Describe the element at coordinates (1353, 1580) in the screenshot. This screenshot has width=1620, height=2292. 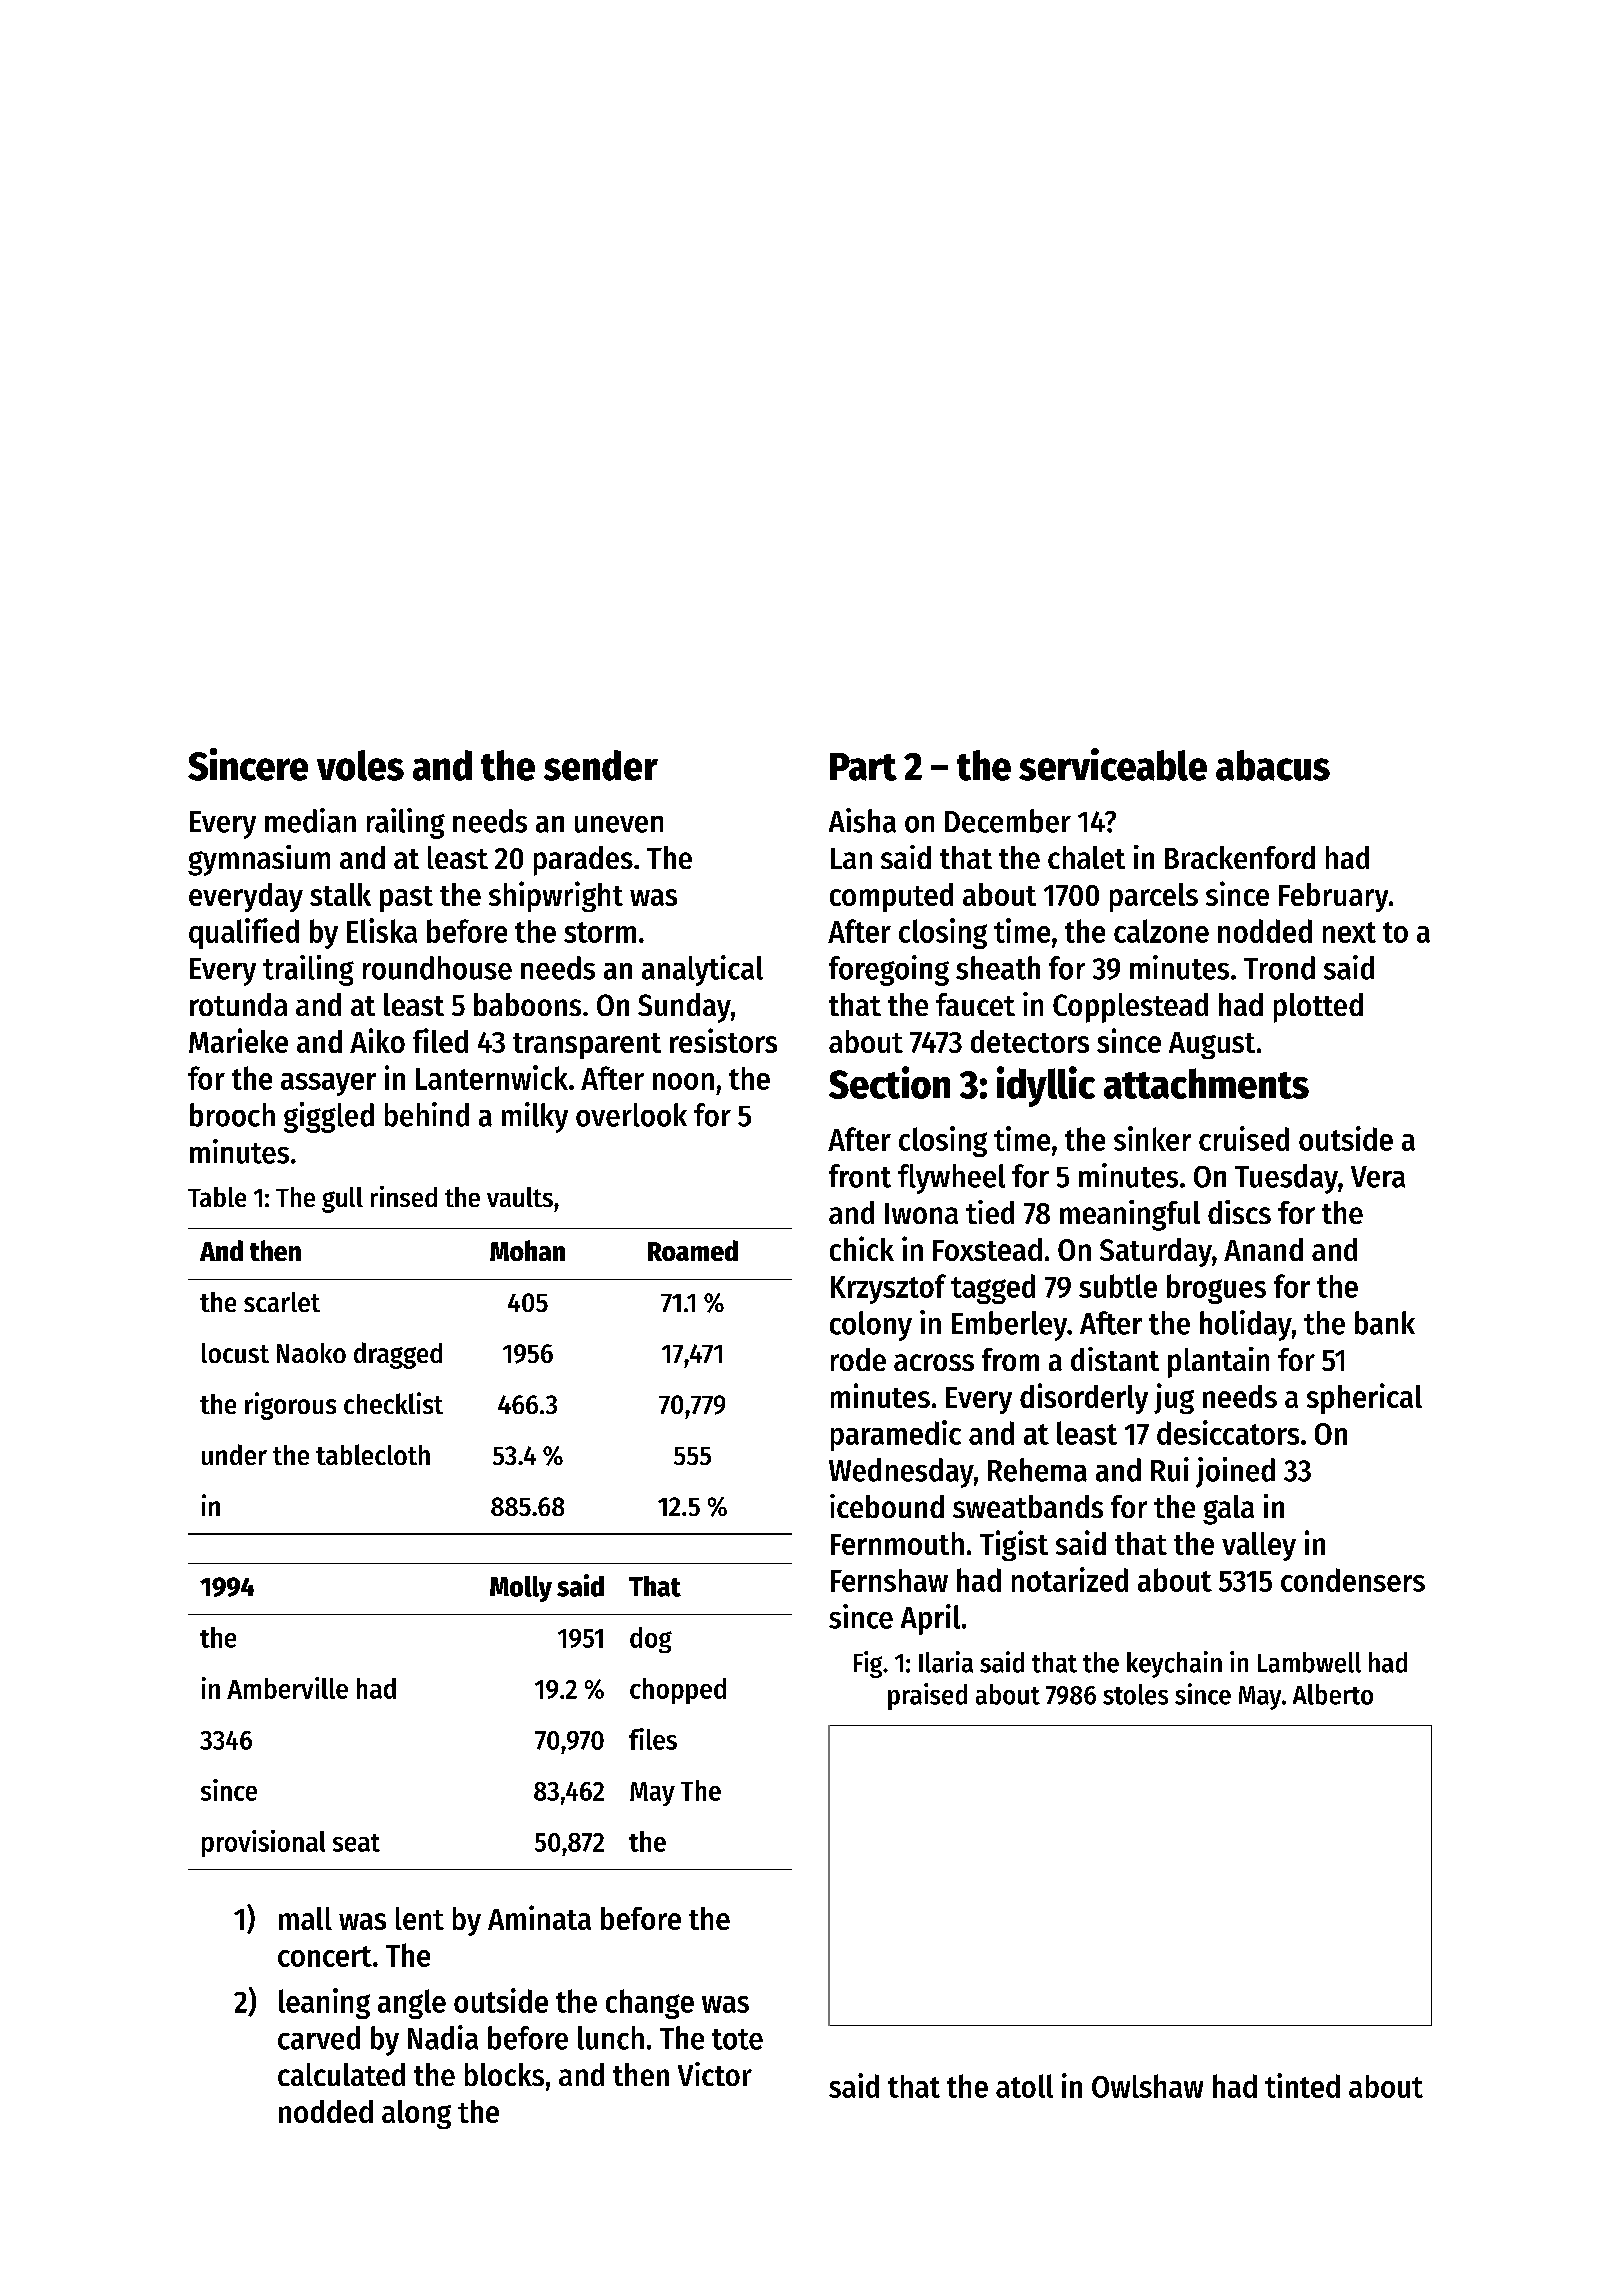
I see `condensers` at that location.
